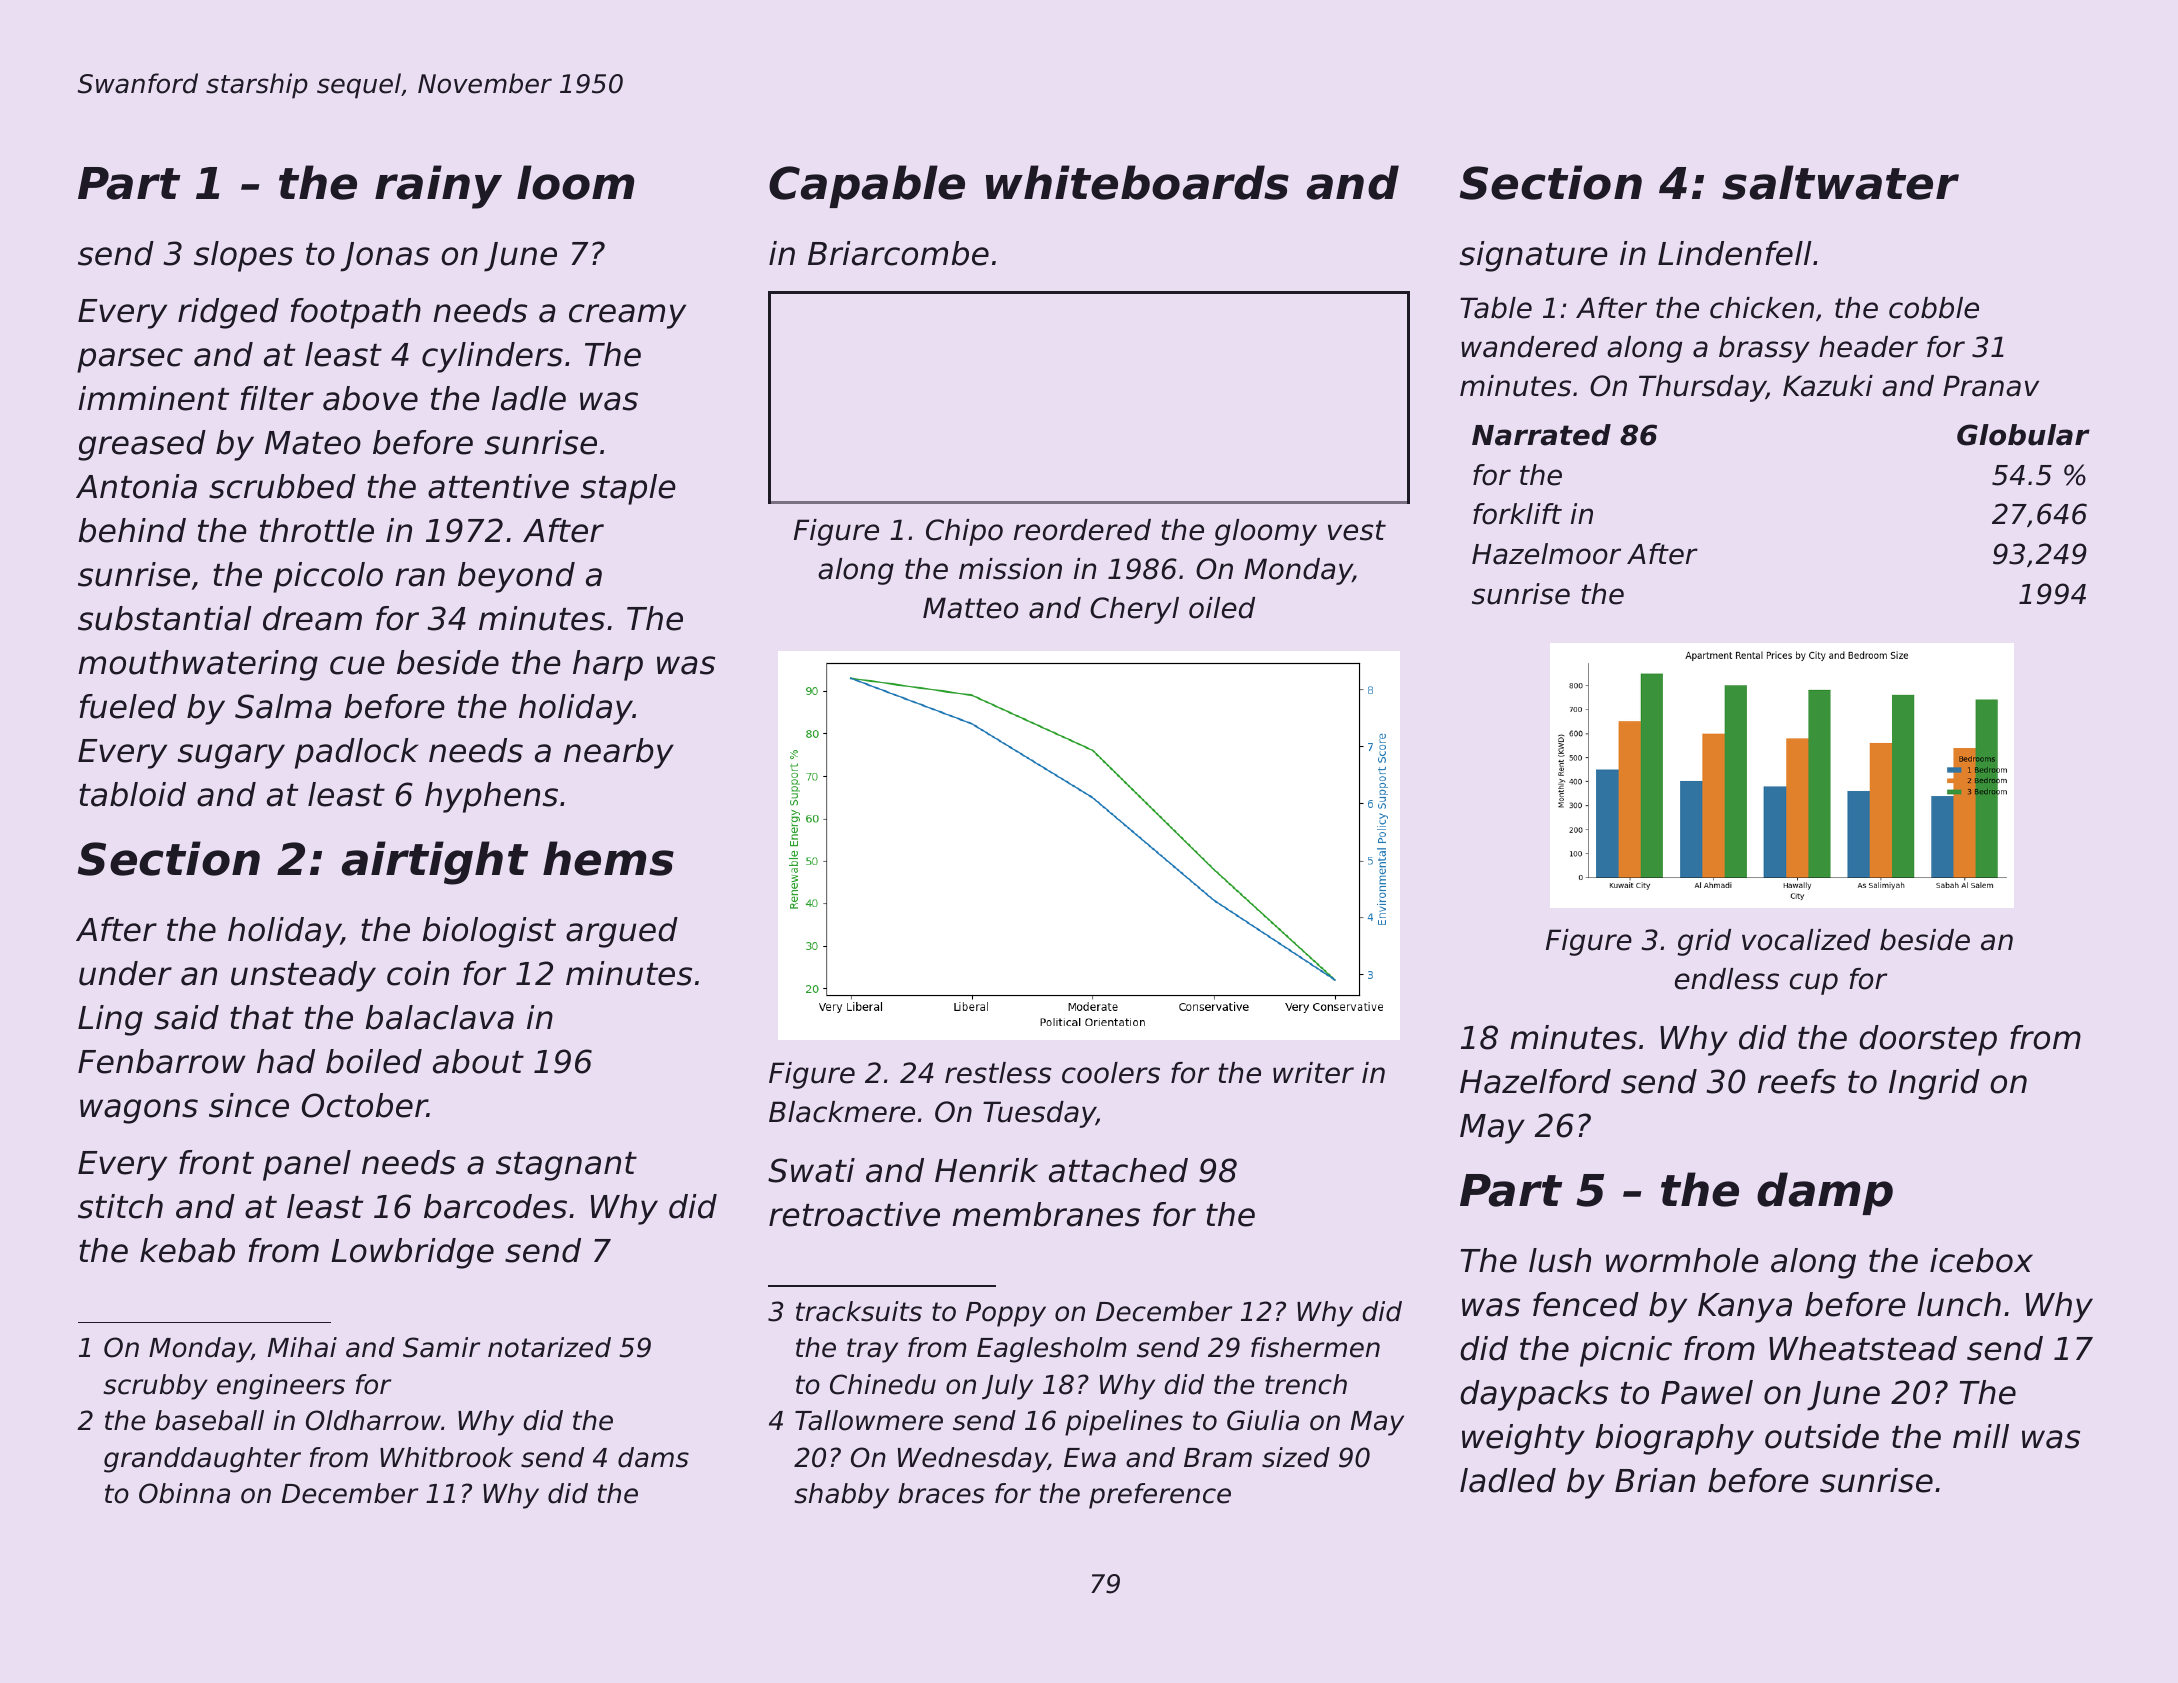 Image resolution: width=2178 pixels, height=1683 pixels. Describe the element at coordinates (1315, 1347) in the screenshot. I see `fishermen` at that location.
